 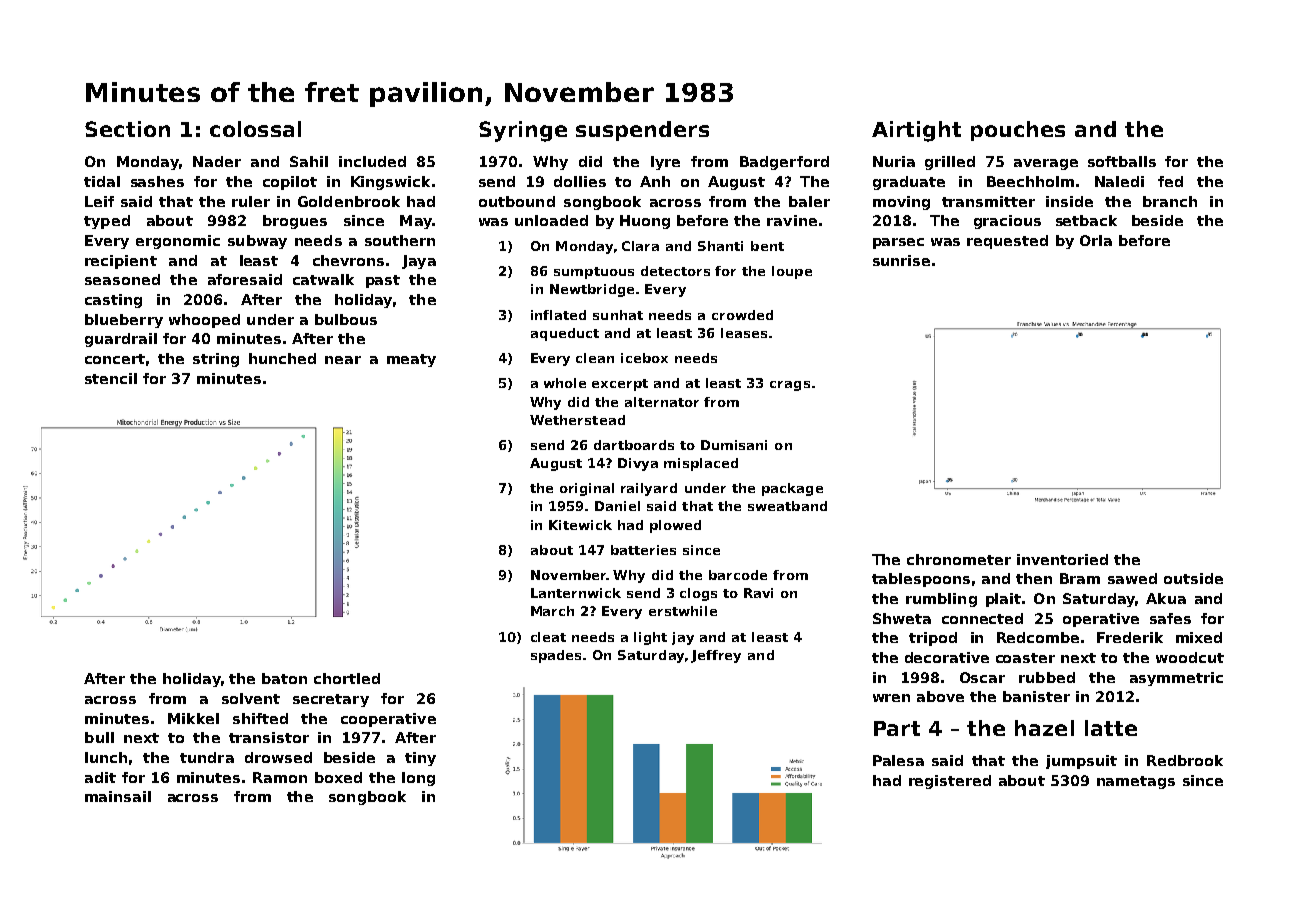 What do you see at coordinates (580, 525) in the image?
I see `Kitewick` at bounding box center [580, 525].
